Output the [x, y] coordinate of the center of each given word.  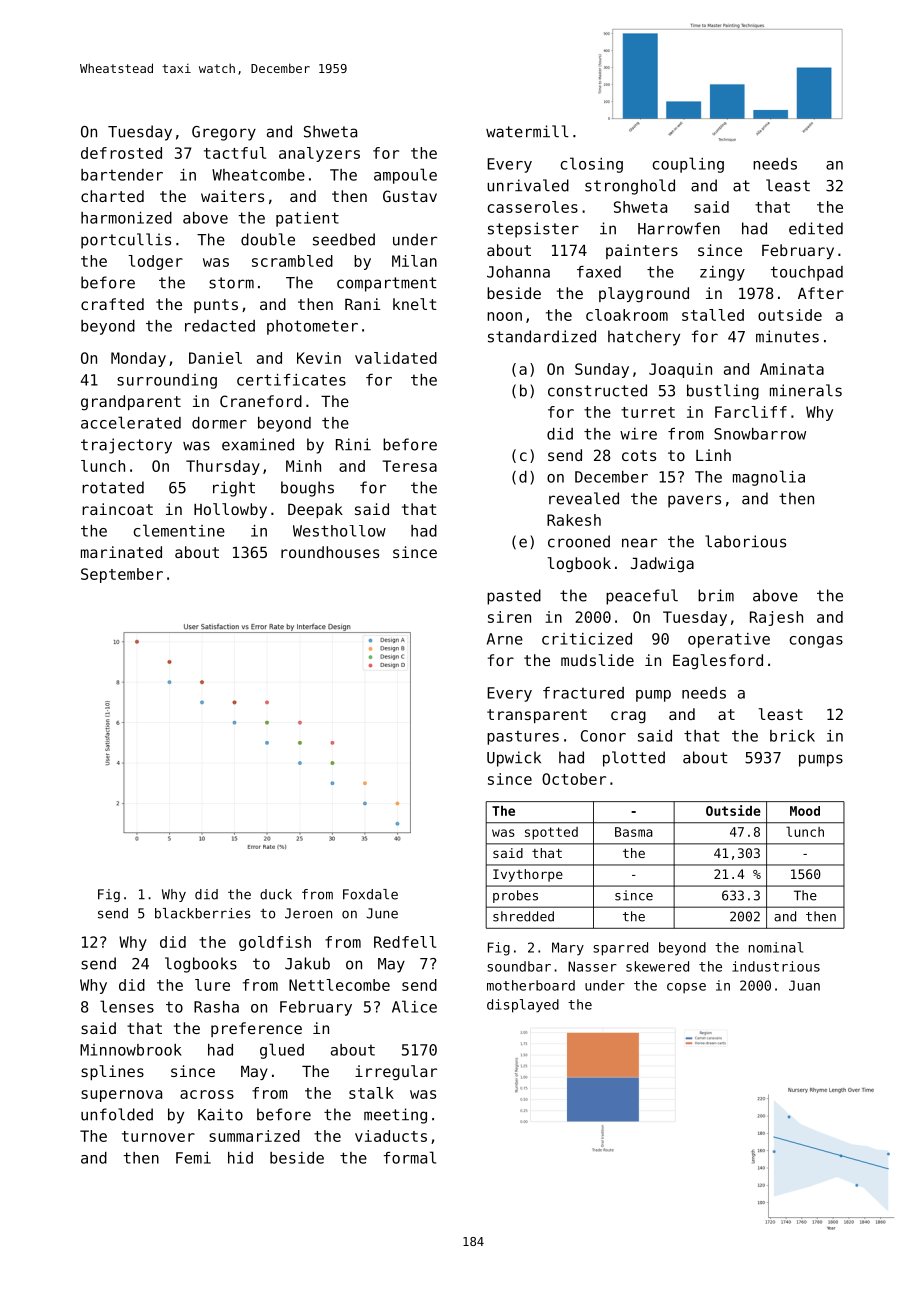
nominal [776, 947]
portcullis [126, 241]
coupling [688, 165]
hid [240, 1158]
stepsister [533, 230]
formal [409, 1157]
